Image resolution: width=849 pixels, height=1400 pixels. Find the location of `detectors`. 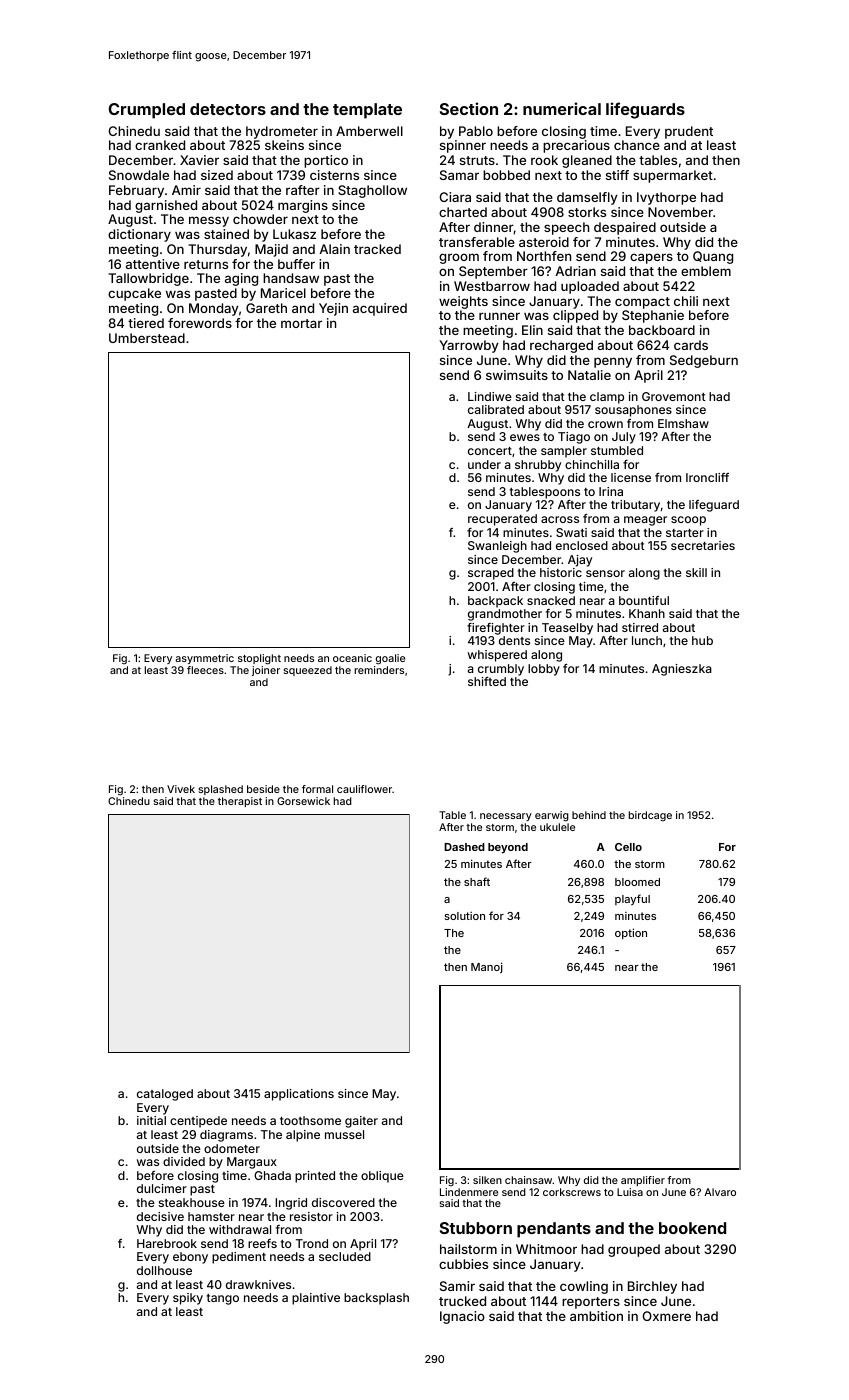

detectors is located at coordinates (228, 109).
